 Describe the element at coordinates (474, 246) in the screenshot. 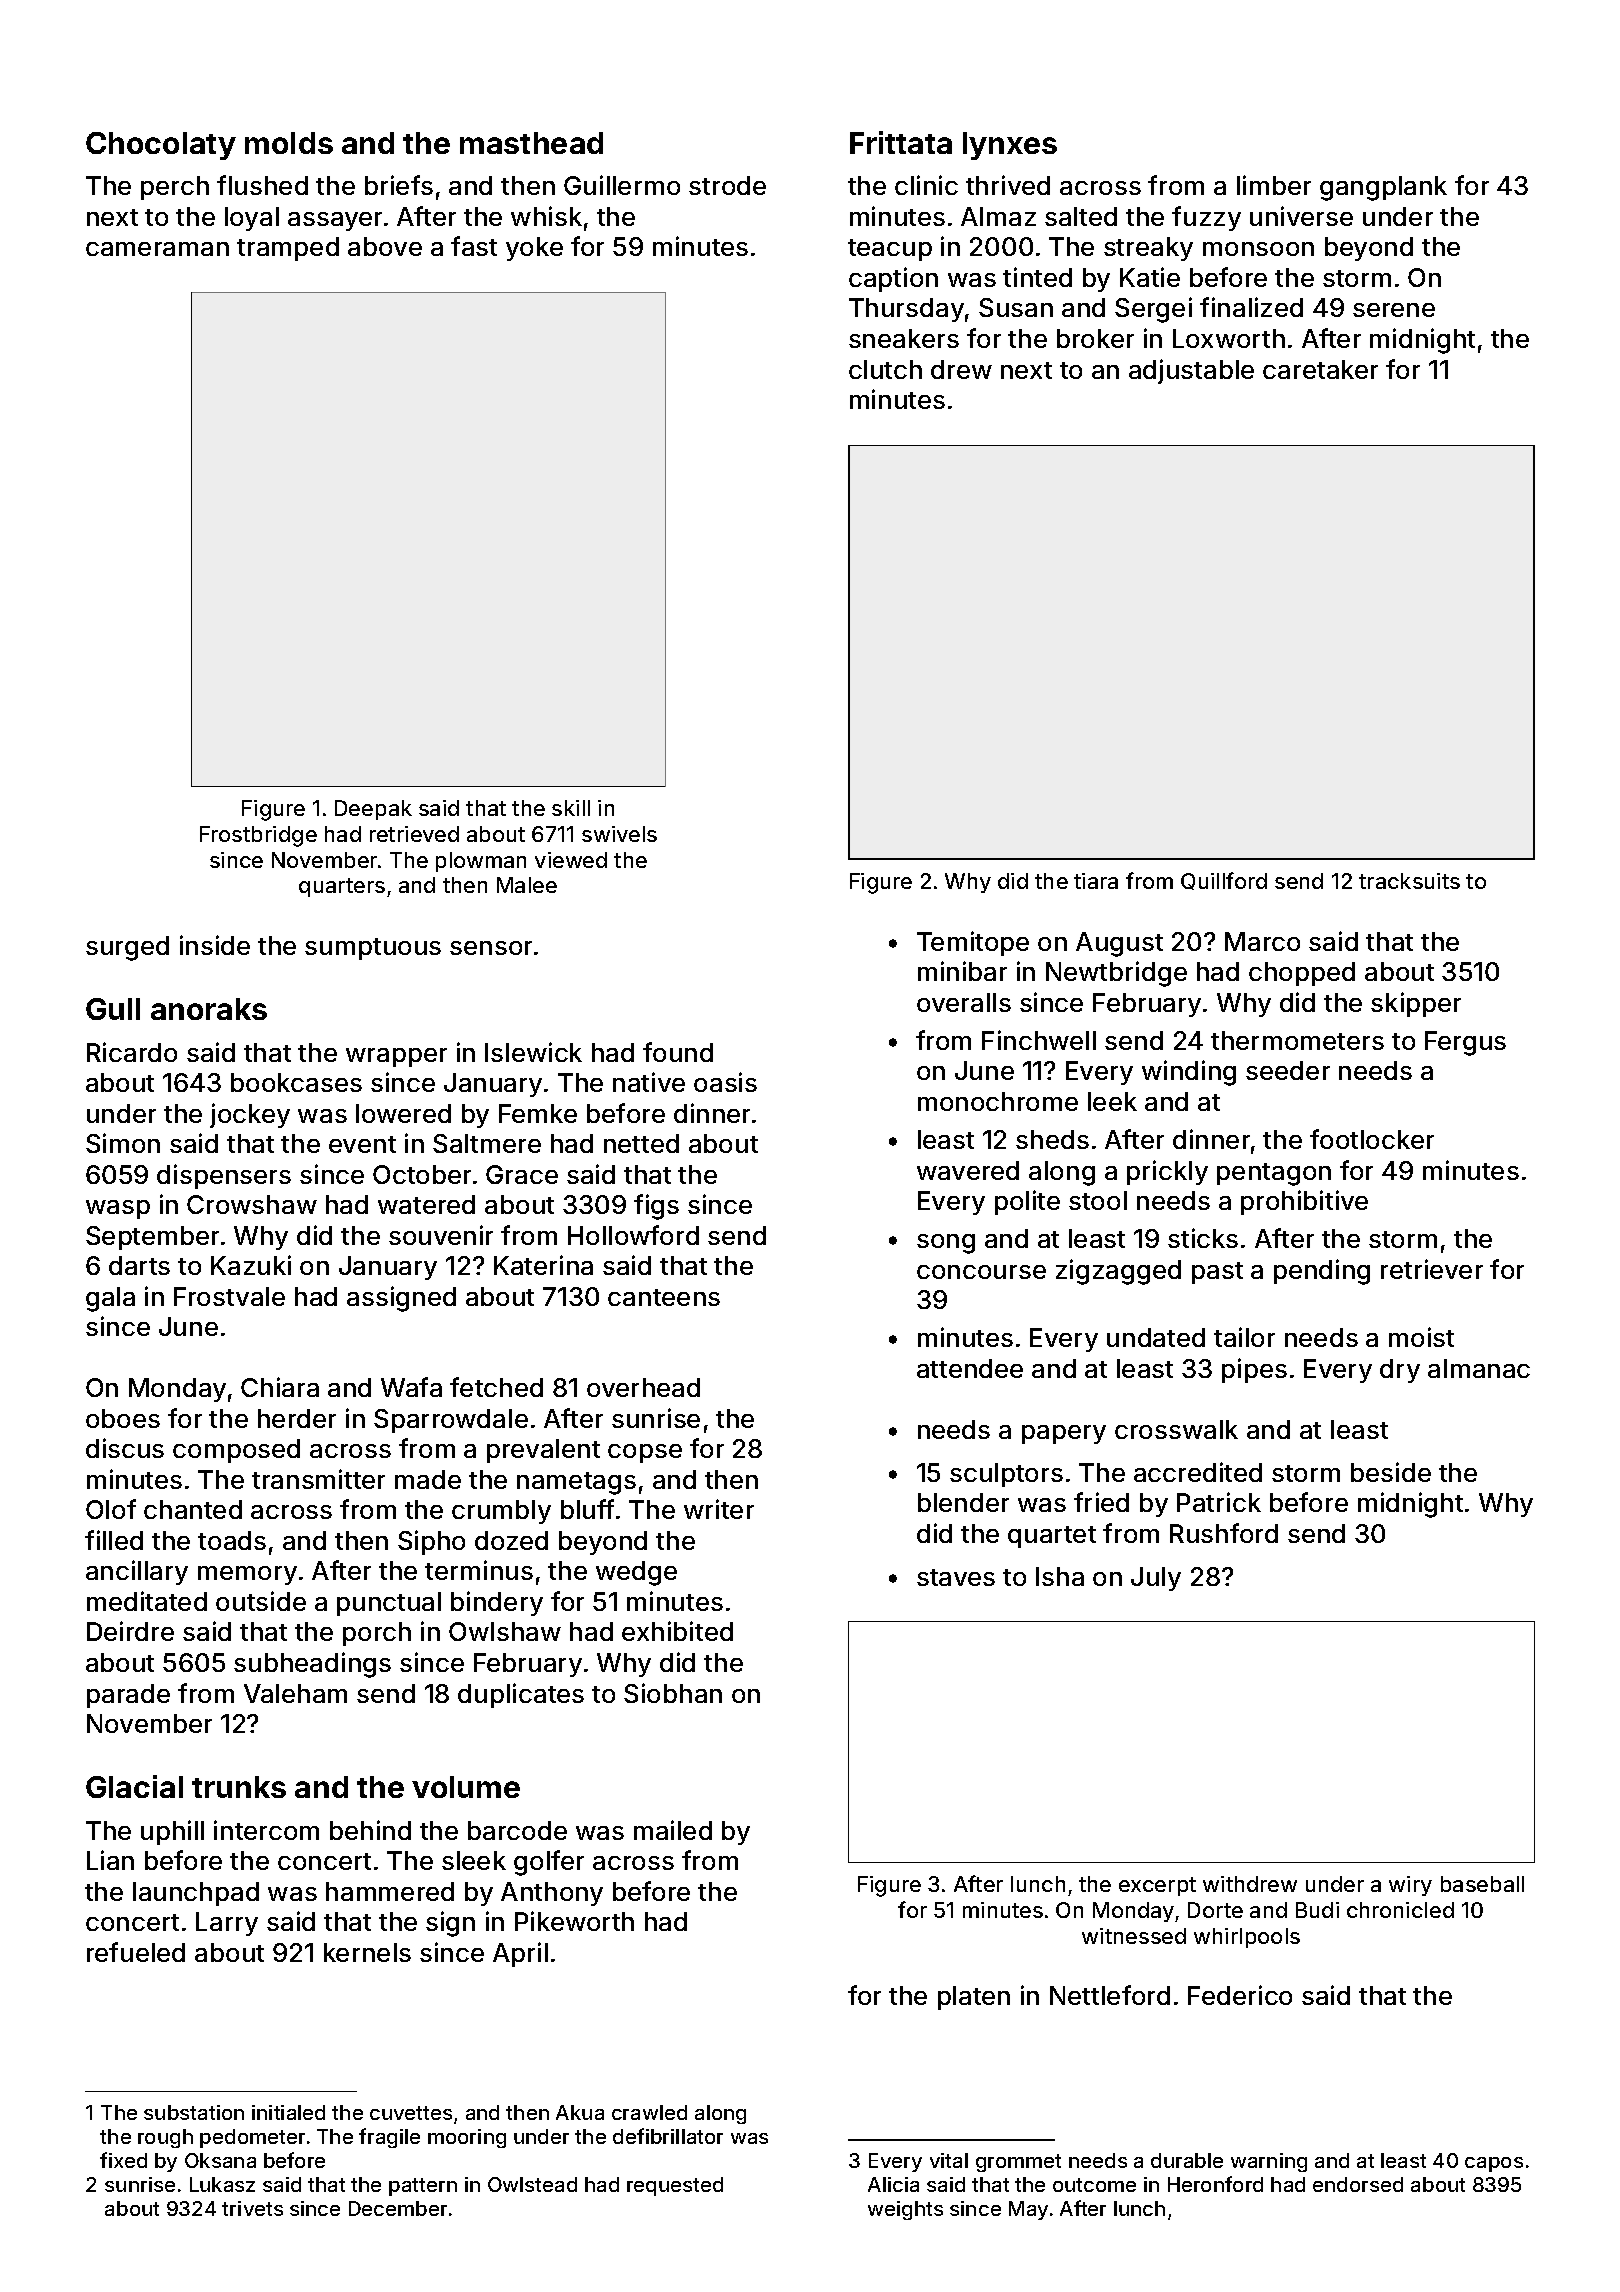

I see `fast` at that location.
